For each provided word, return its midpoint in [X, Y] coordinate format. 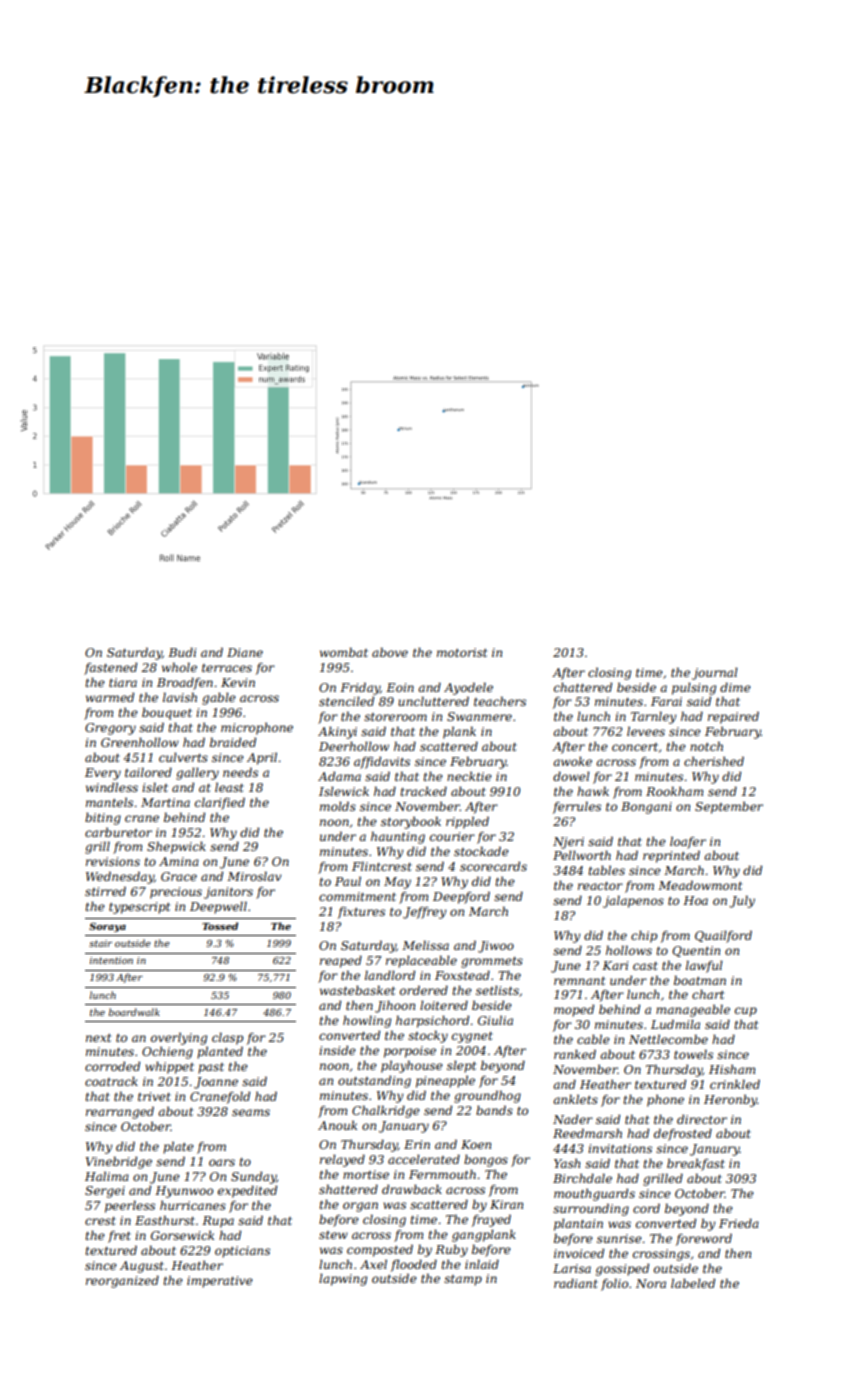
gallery [197, 773]
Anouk [337, 1125]
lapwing [343, 1279]
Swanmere [479, 716]
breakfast [696, 1165]
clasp [227, 1038]
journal [715, 673]
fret [119, 1237]
